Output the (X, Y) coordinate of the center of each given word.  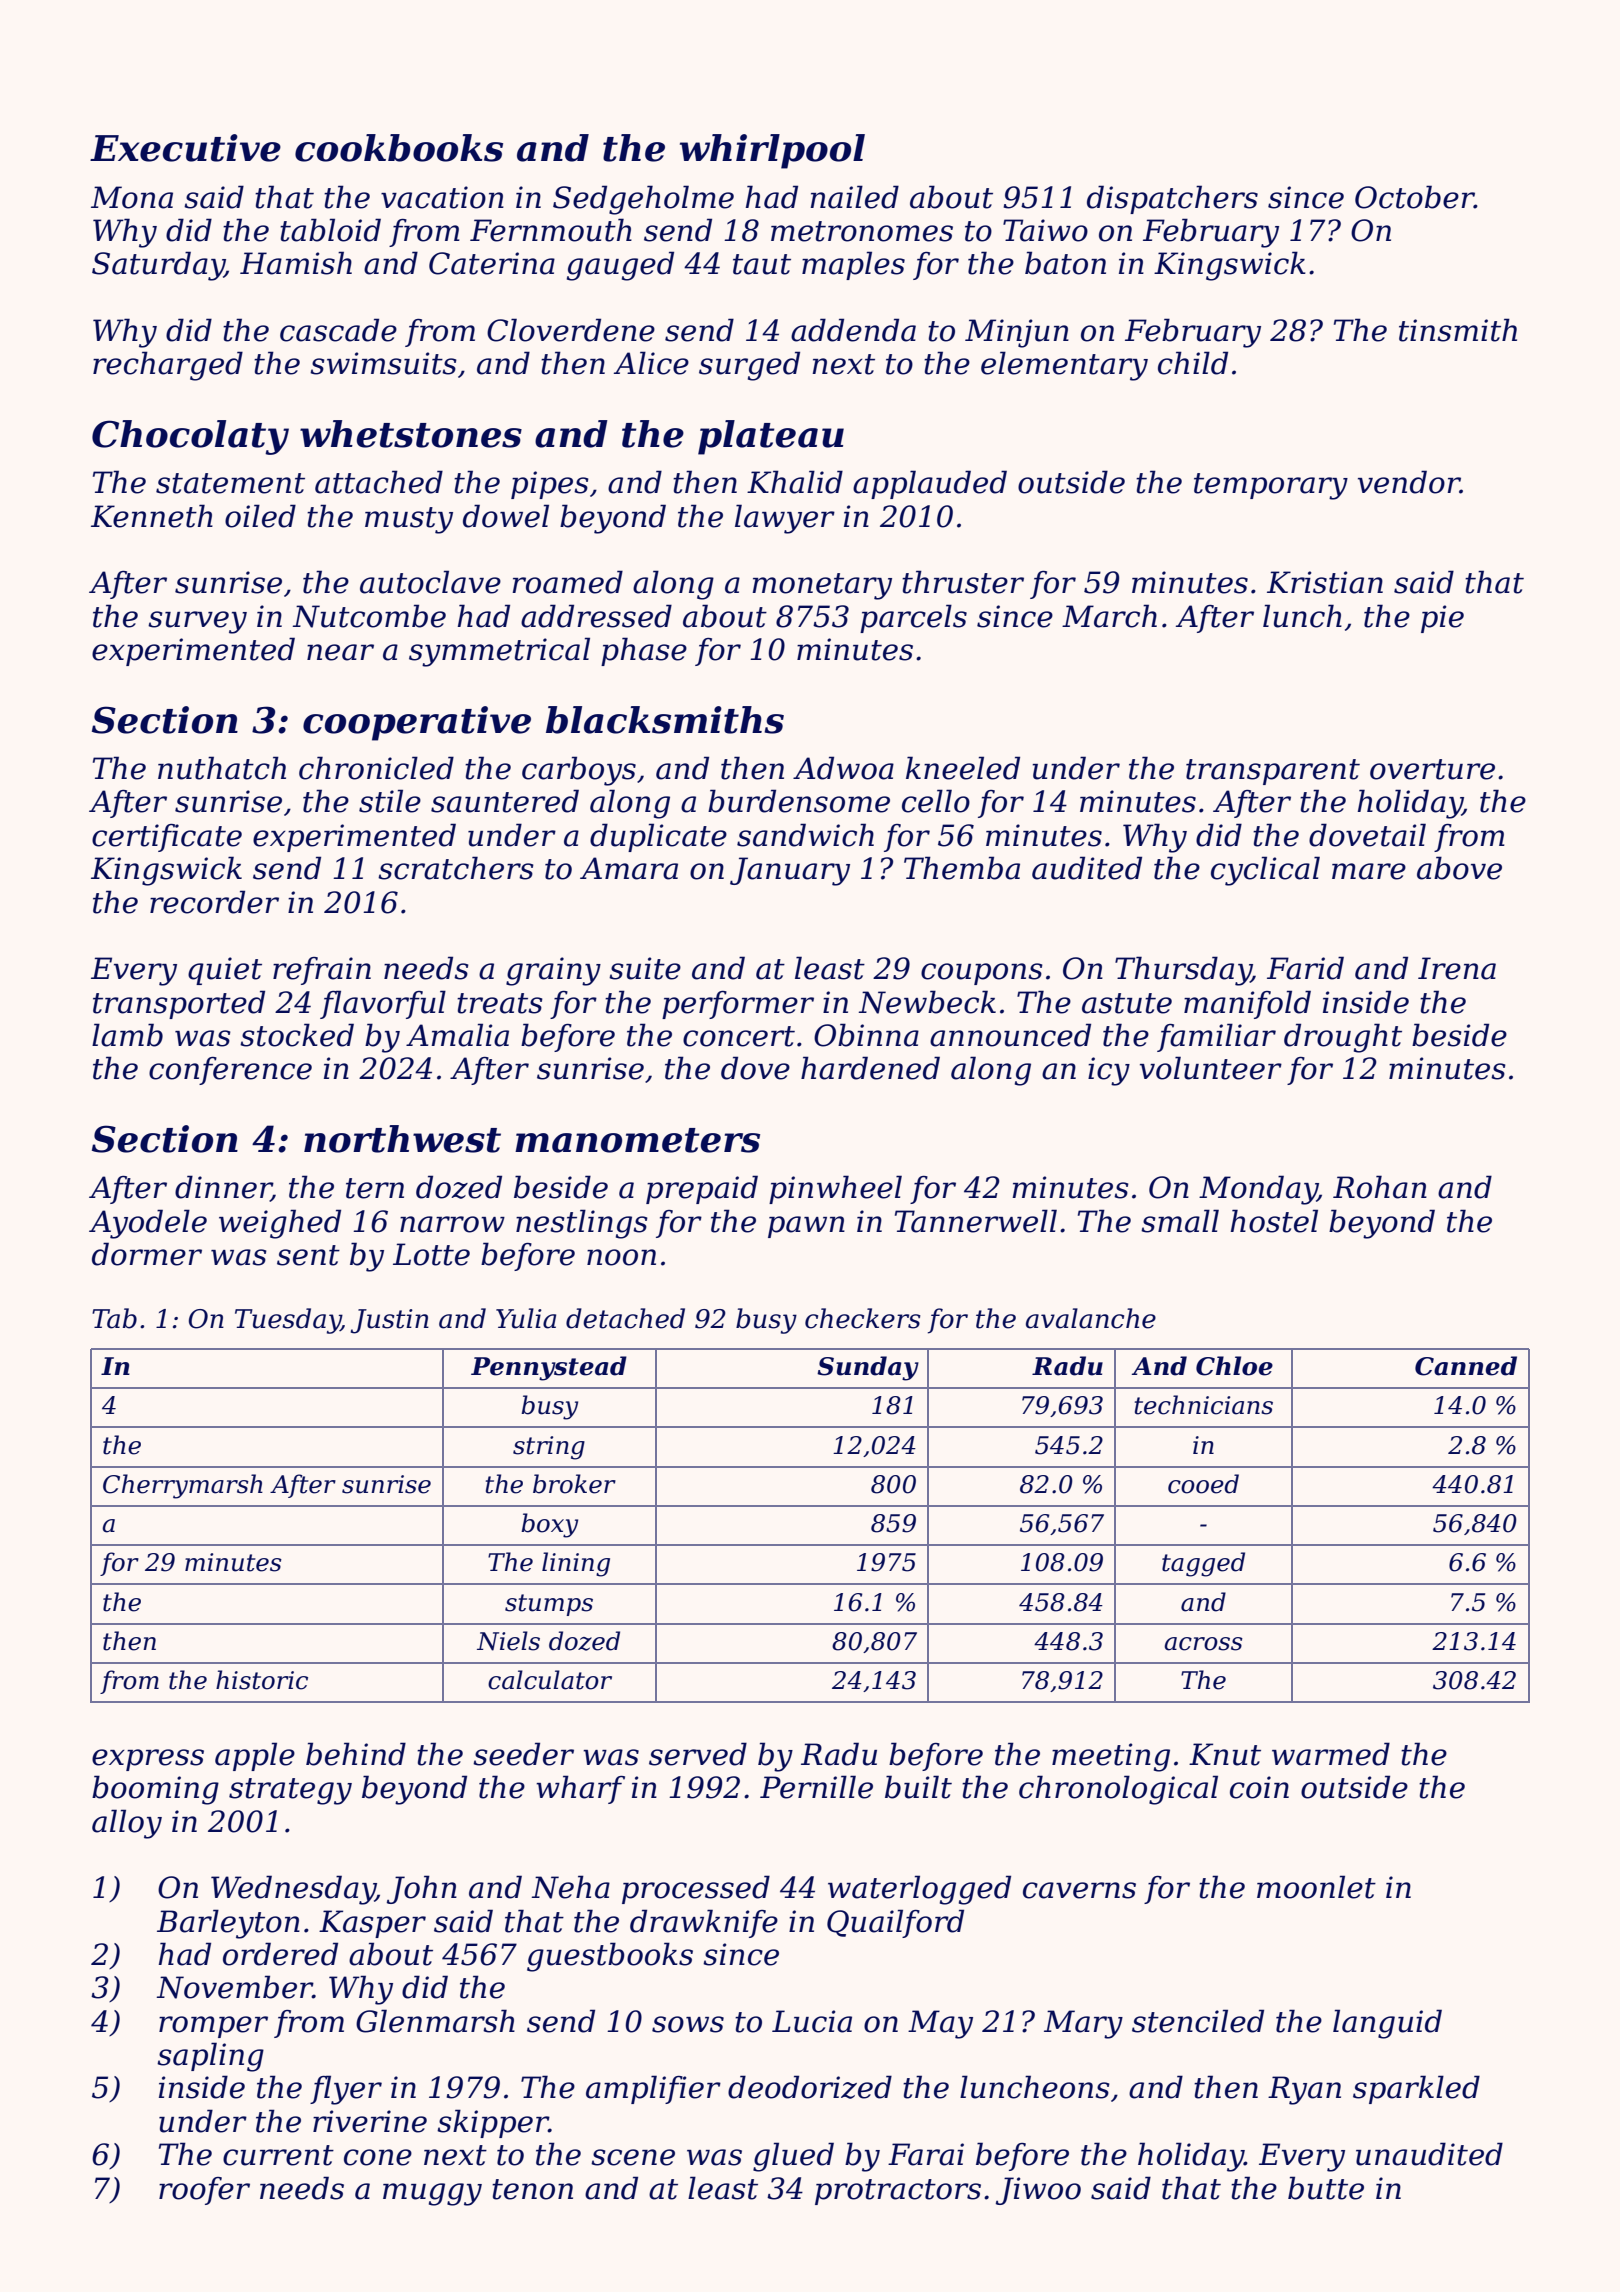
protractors (898, 2192)
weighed (280, 1224)
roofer (204, 2191)
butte (1326, 2188)
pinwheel (835, 1189)
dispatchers (1172, 199)
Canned (1466, 1366)
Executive (185, 148)
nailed (854, 197)
